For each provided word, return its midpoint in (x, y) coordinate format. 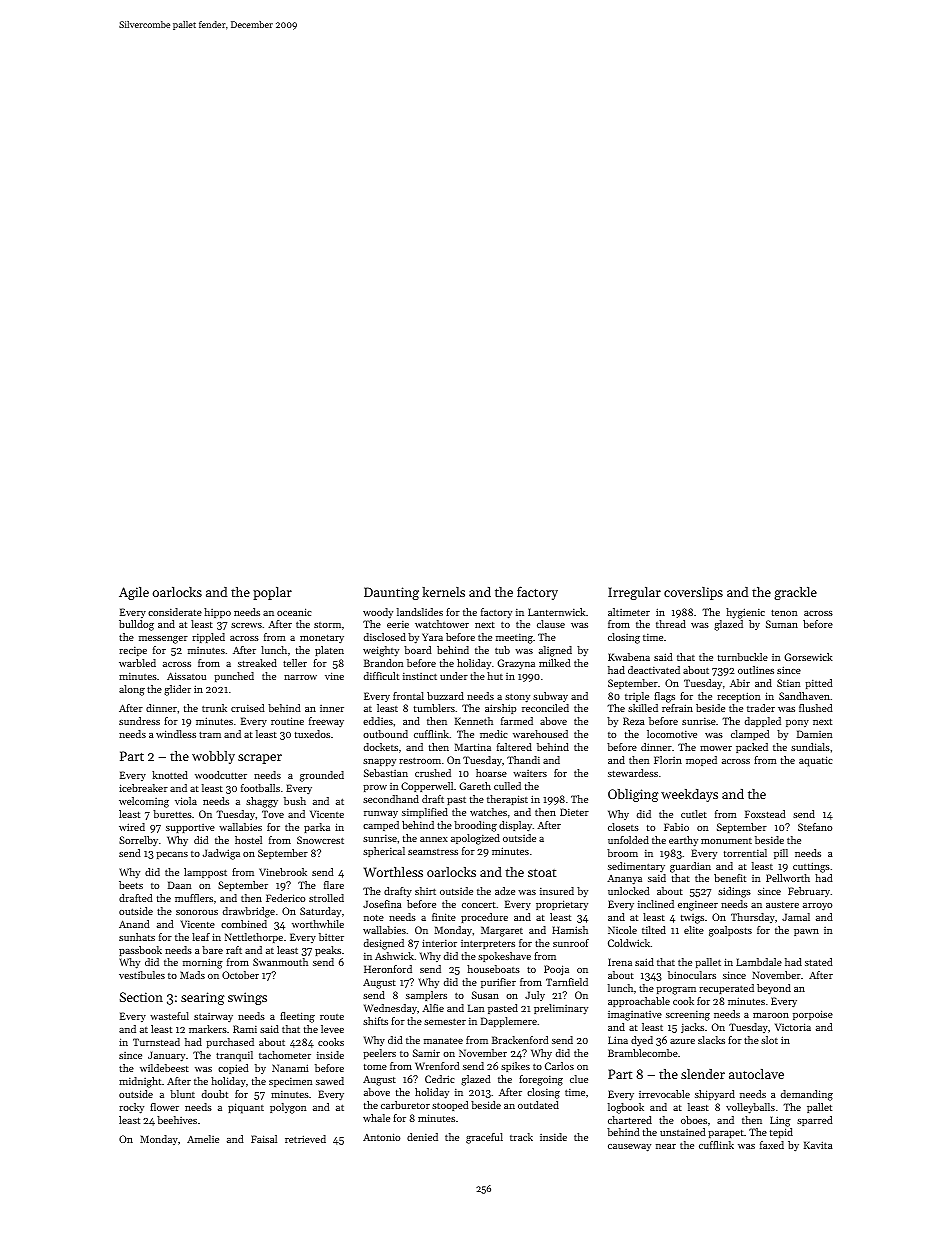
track (521, 1137)
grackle (795, 593)
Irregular (634, 593)
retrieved (305, 1139)
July (535, 996)
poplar (272, 593)
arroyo (817, 906)
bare (212, 950)
